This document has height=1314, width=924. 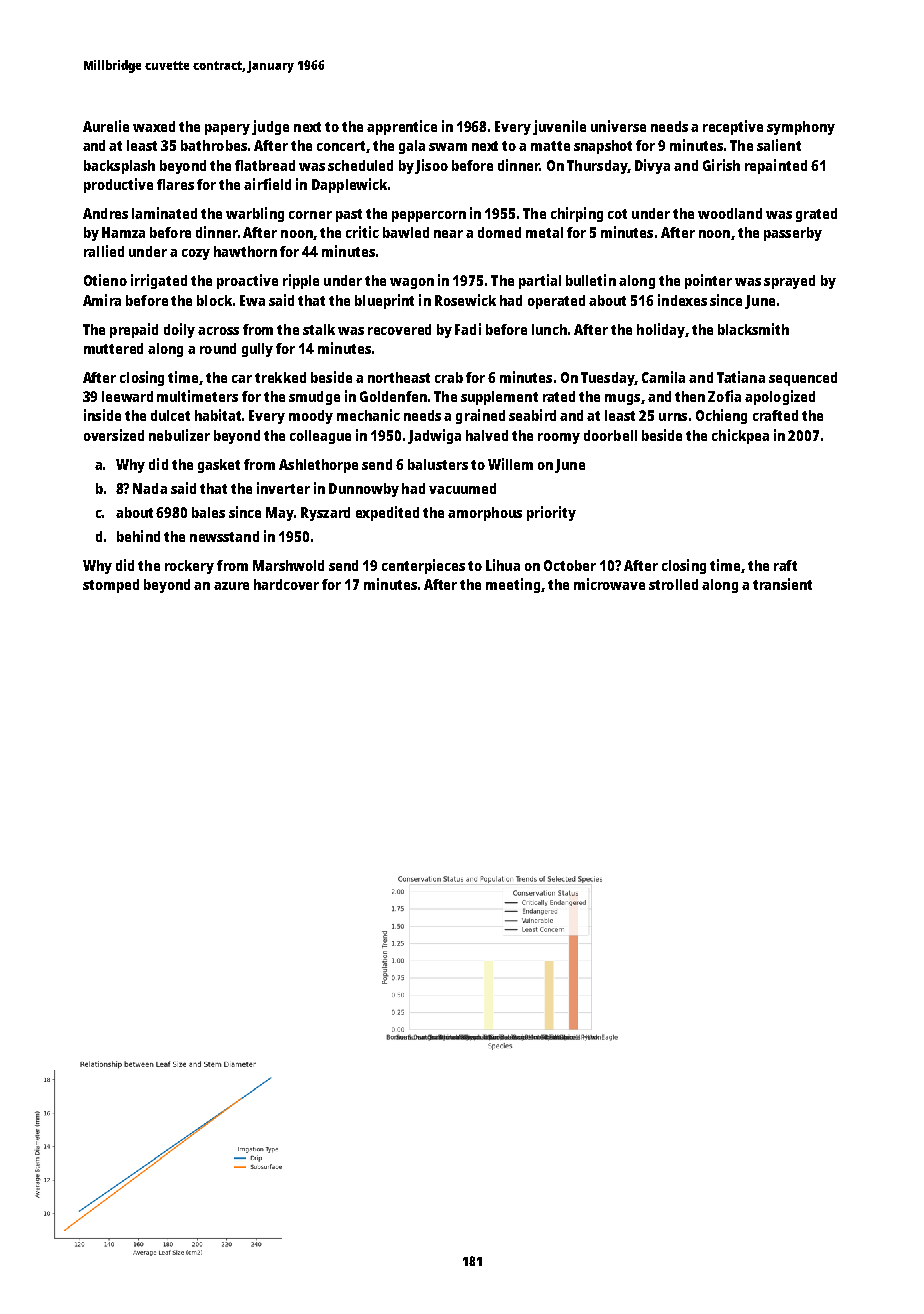 I want to click on symphony, so click(x=801, y=128).
